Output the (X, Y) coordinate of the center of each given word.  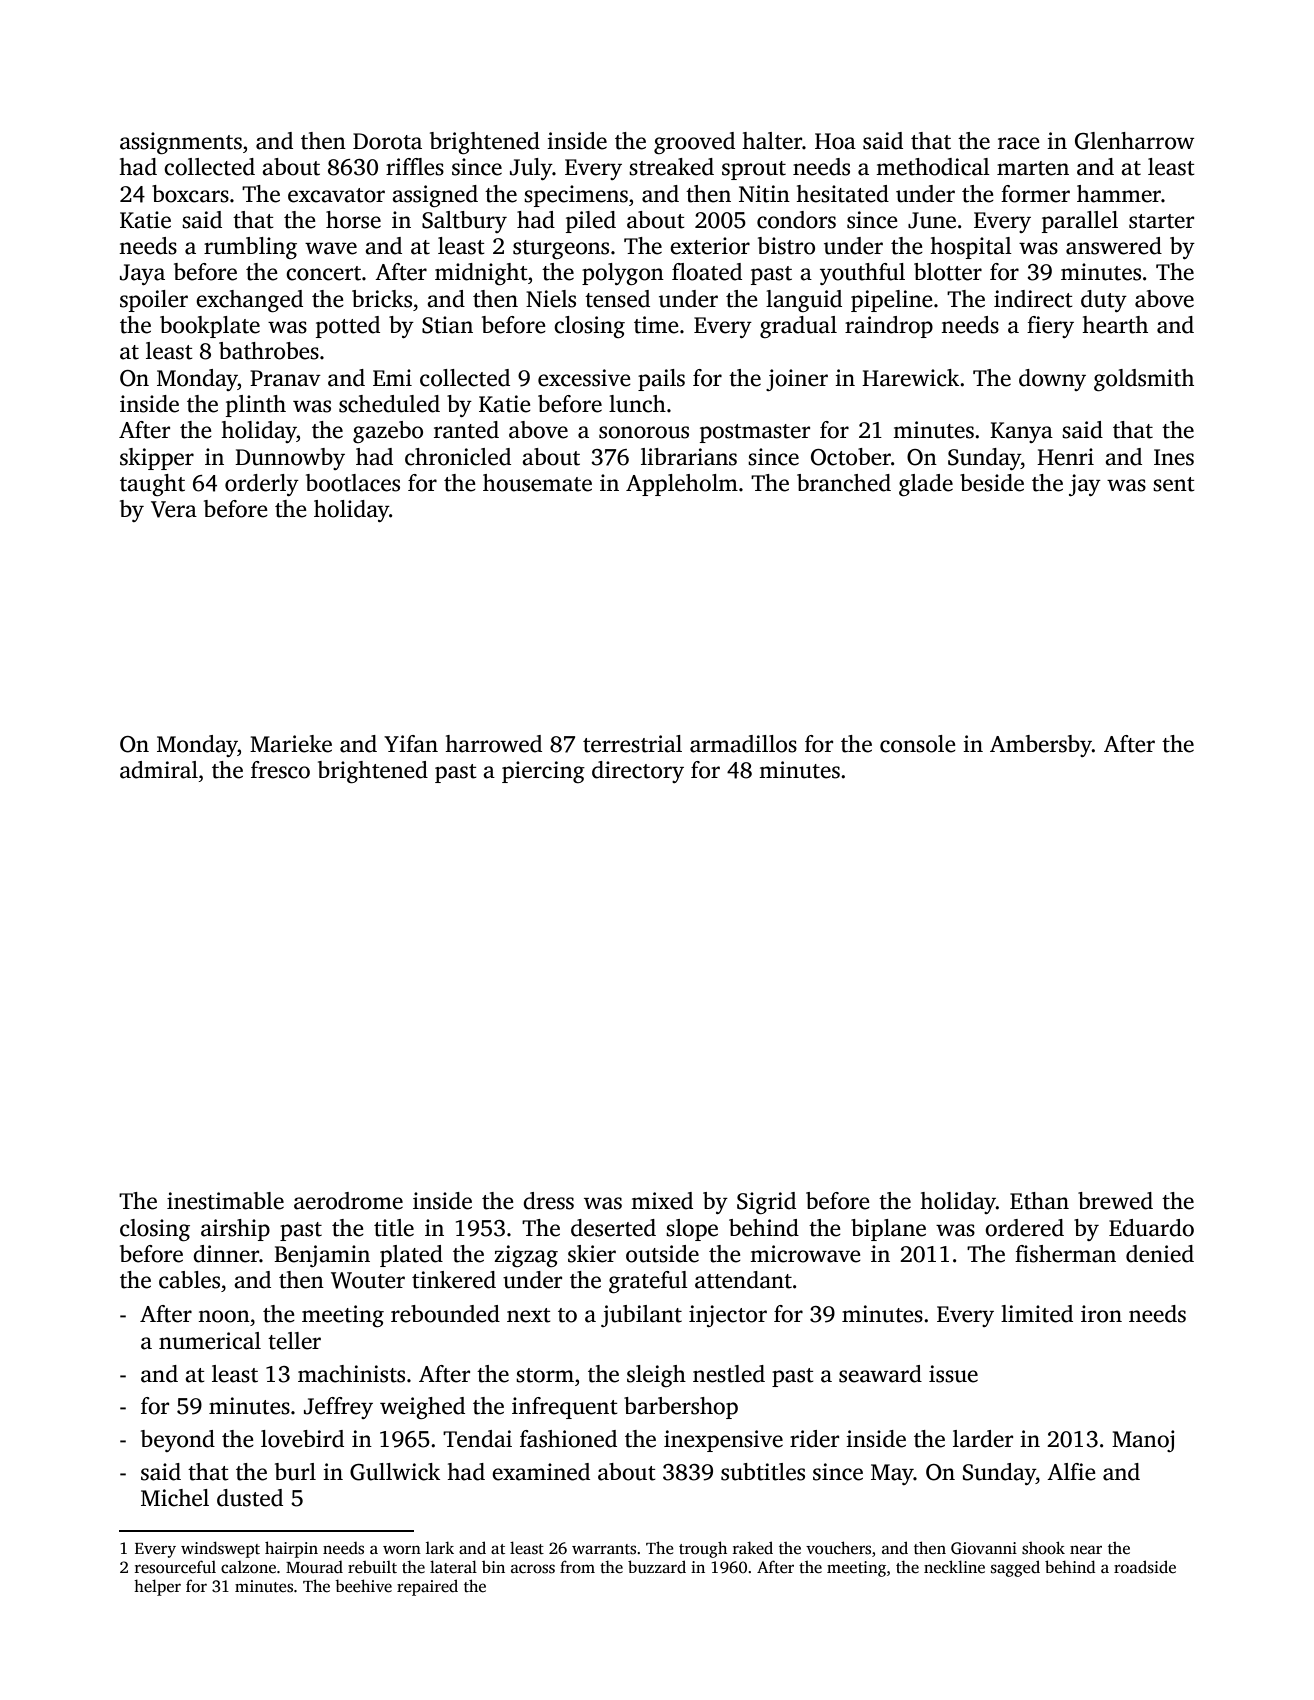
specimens (576, 196)
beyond (178, 1441)
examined (541, 1472)
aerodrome (348, 1201)
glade (926, 485)
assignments (181, 143)
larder (983, 1439)
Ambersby (1041, 746)
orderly (262, 485)
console (918, 744)
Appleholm (682, 485)
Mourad (314, 1567)
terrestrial (632, 744)
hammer (1119, 194)
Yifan (411, 744)
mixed (662, 1201)
